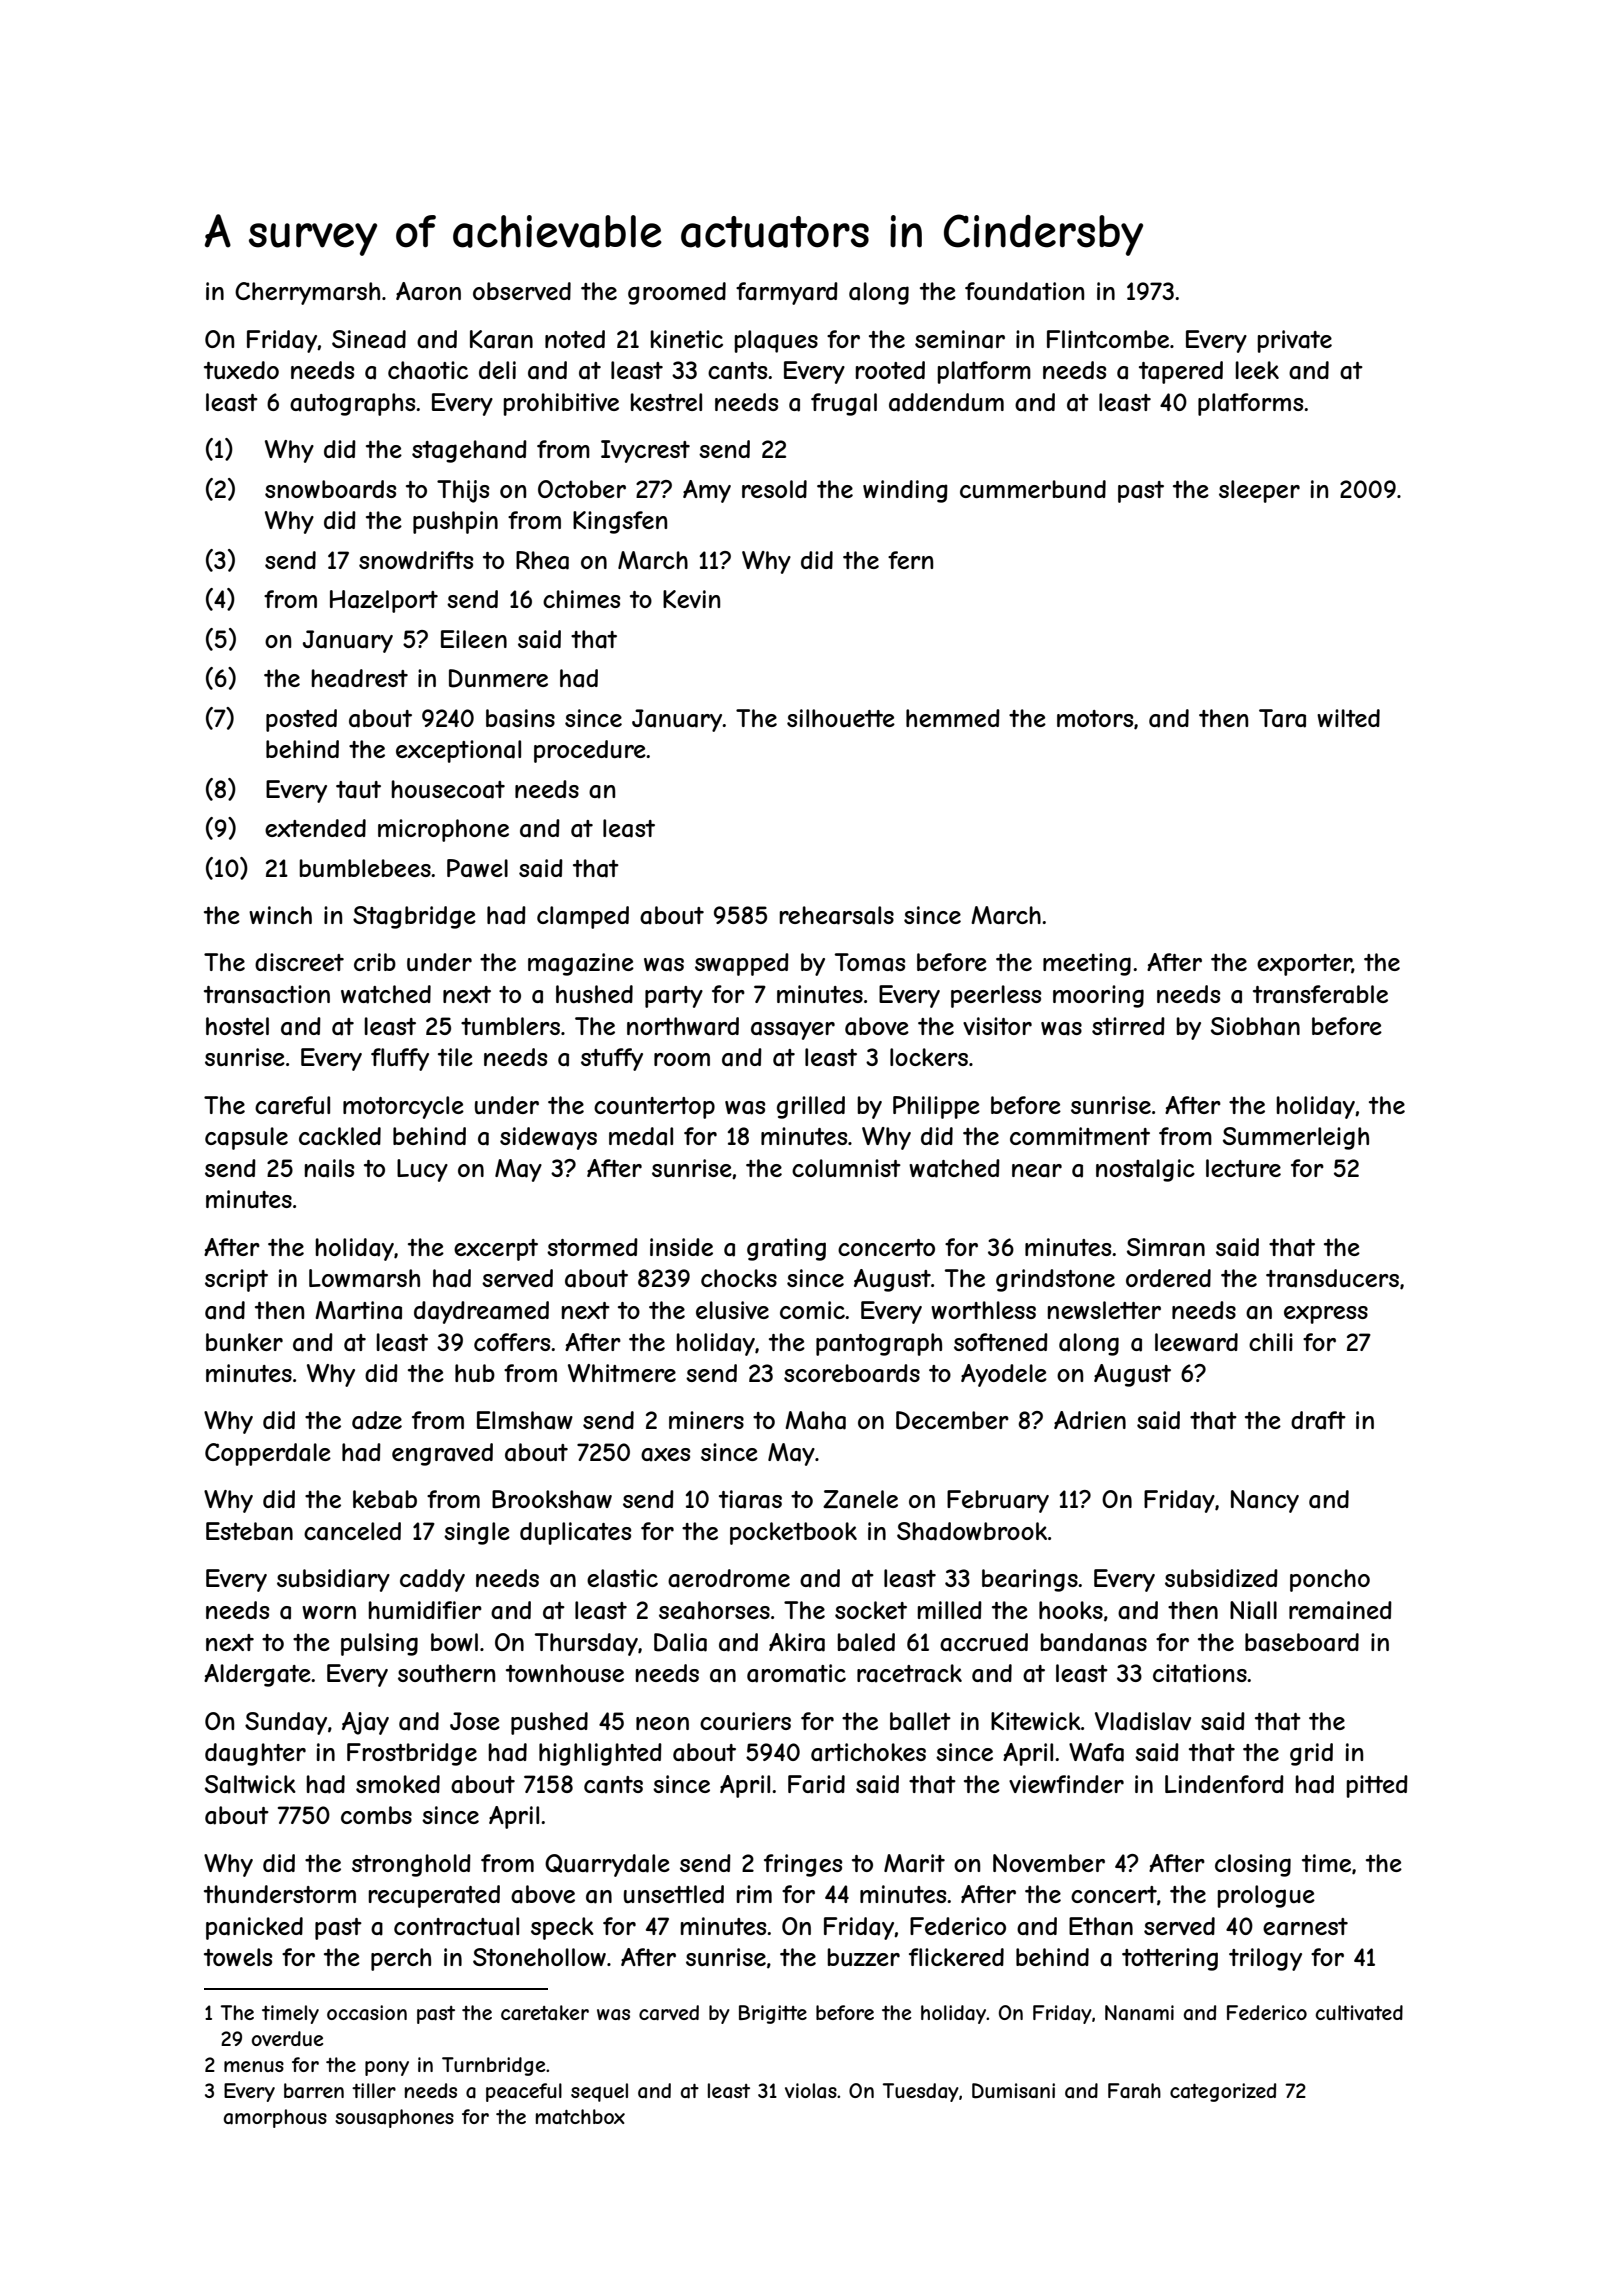 This screenshot has height=2292, width=1620. What do you see at coordinates (1024, 291) in the screenshot?
I see `foundation` at bounding box center [1024, 291].
